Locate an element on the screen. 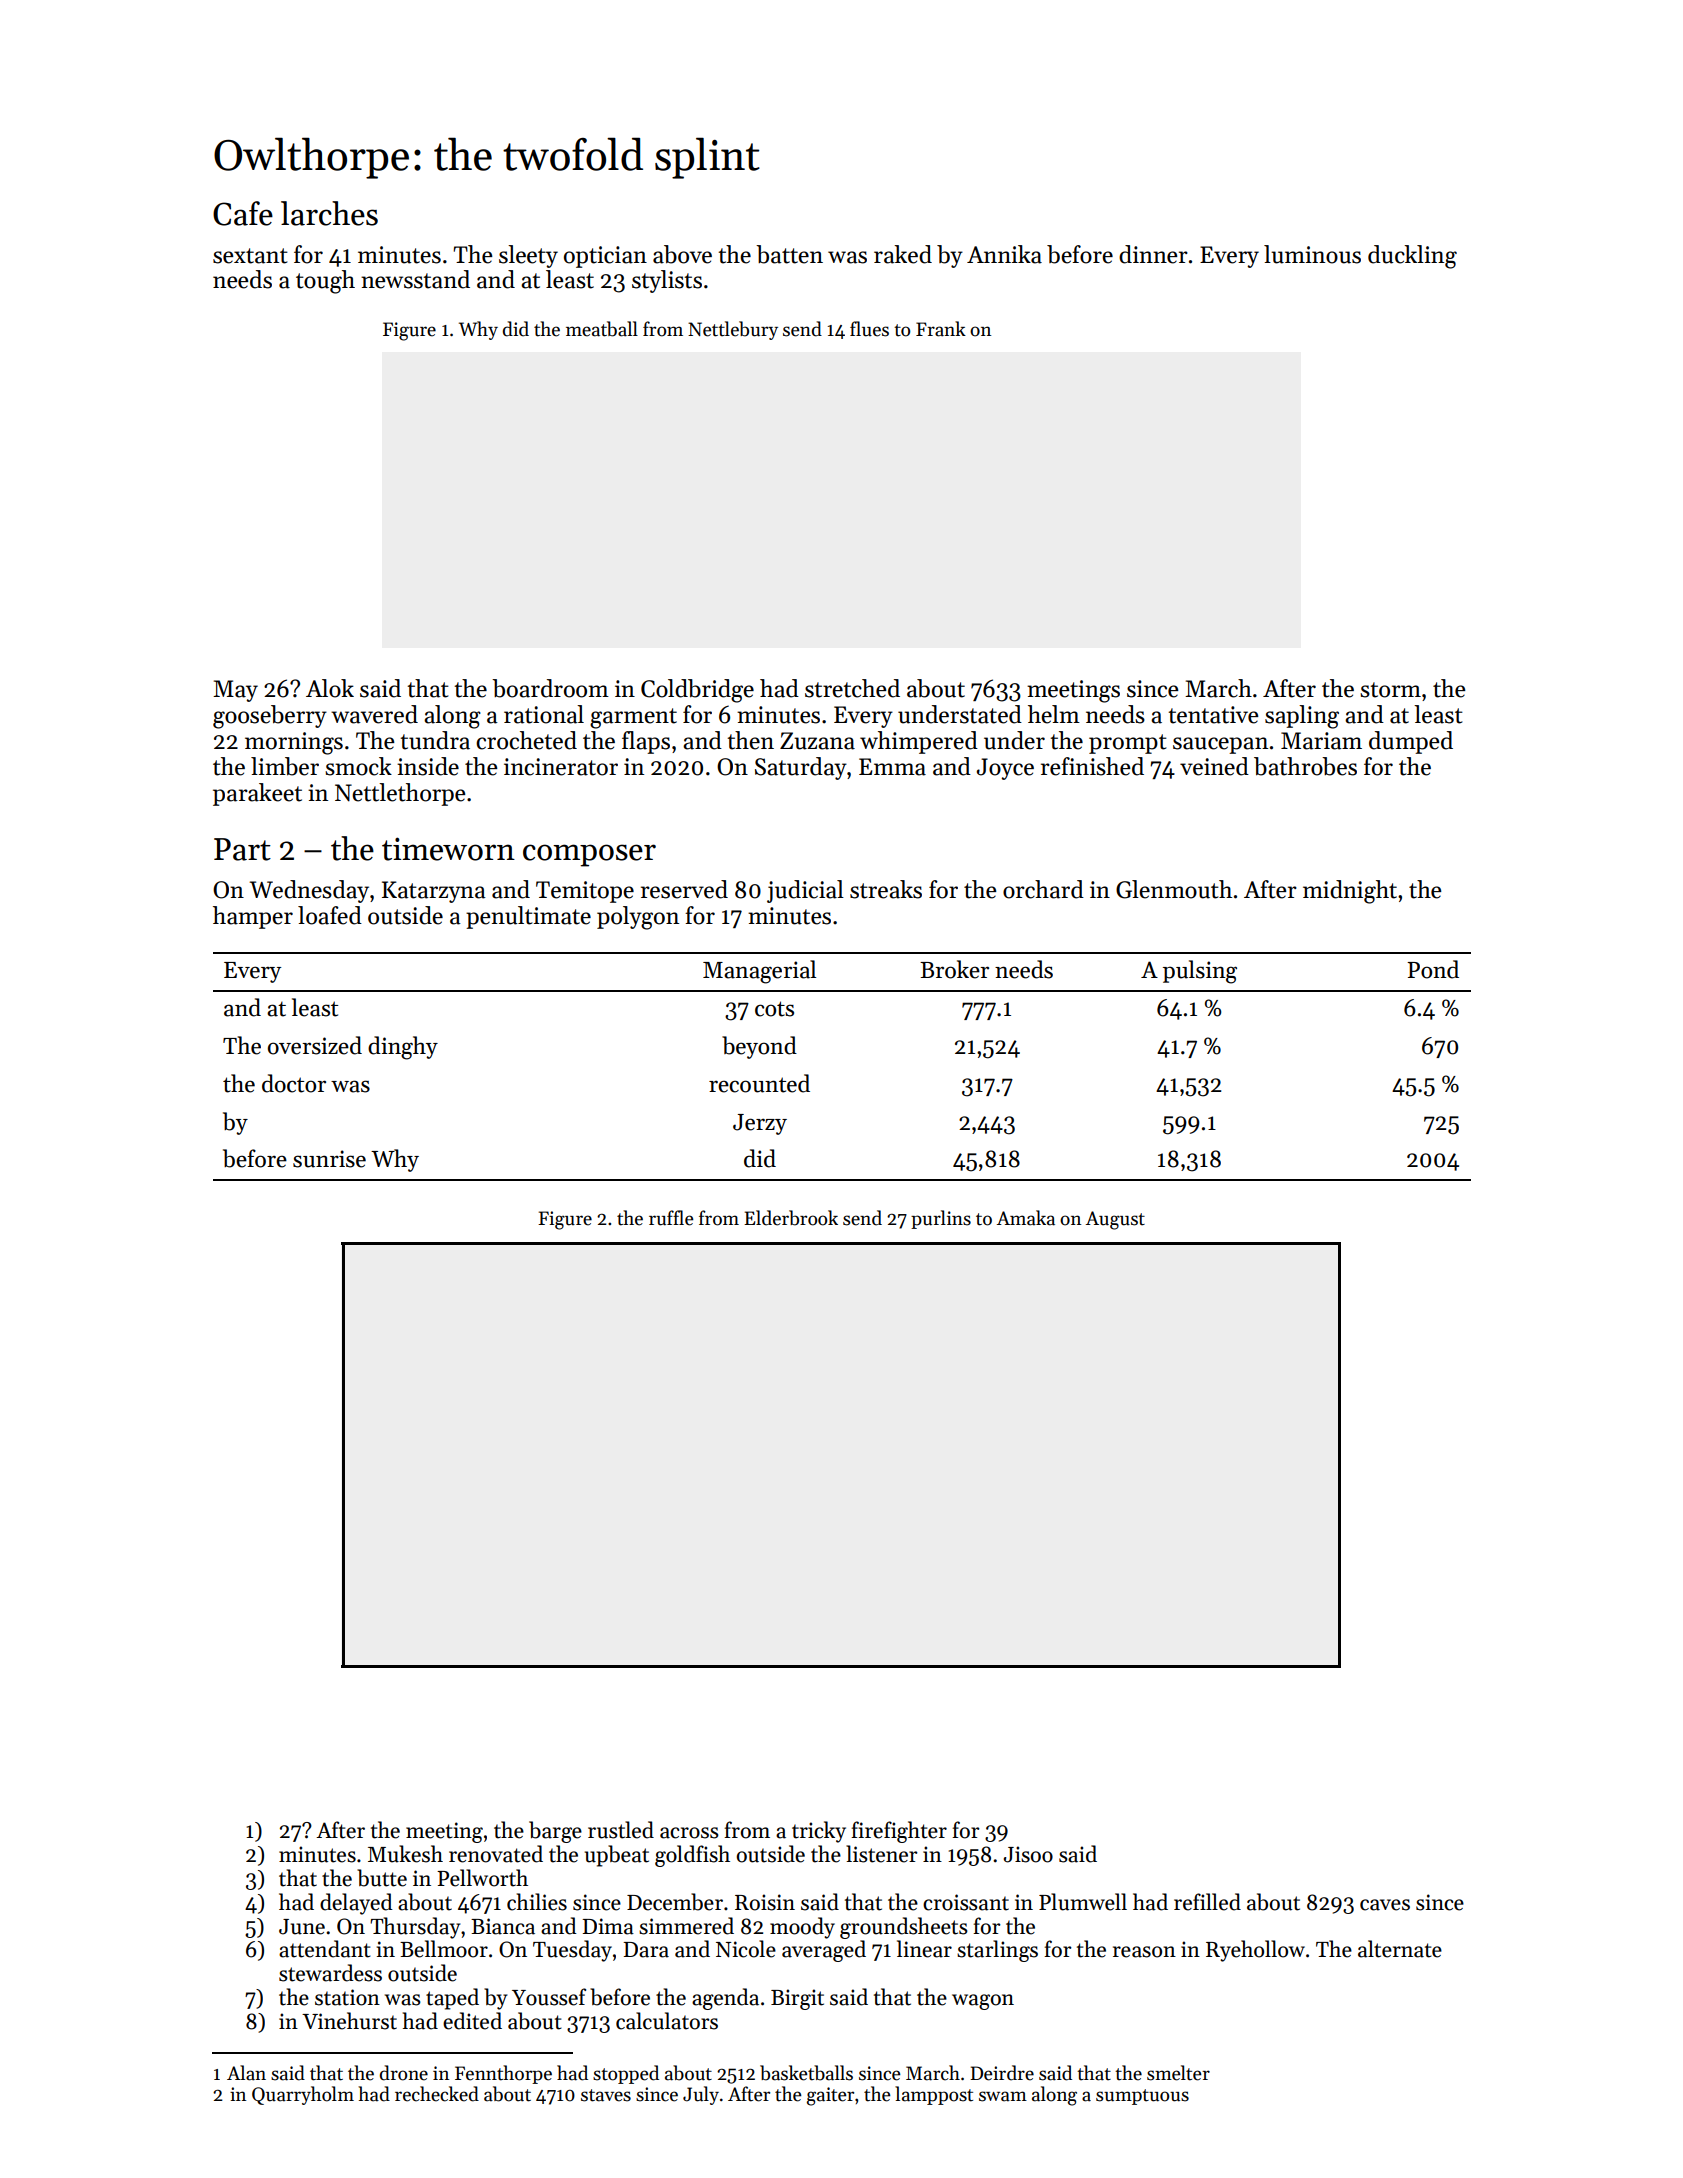 Image resolution: width=1683 pixels, height=2178 pixels. luminous is located at coordinates (1312, 254).
